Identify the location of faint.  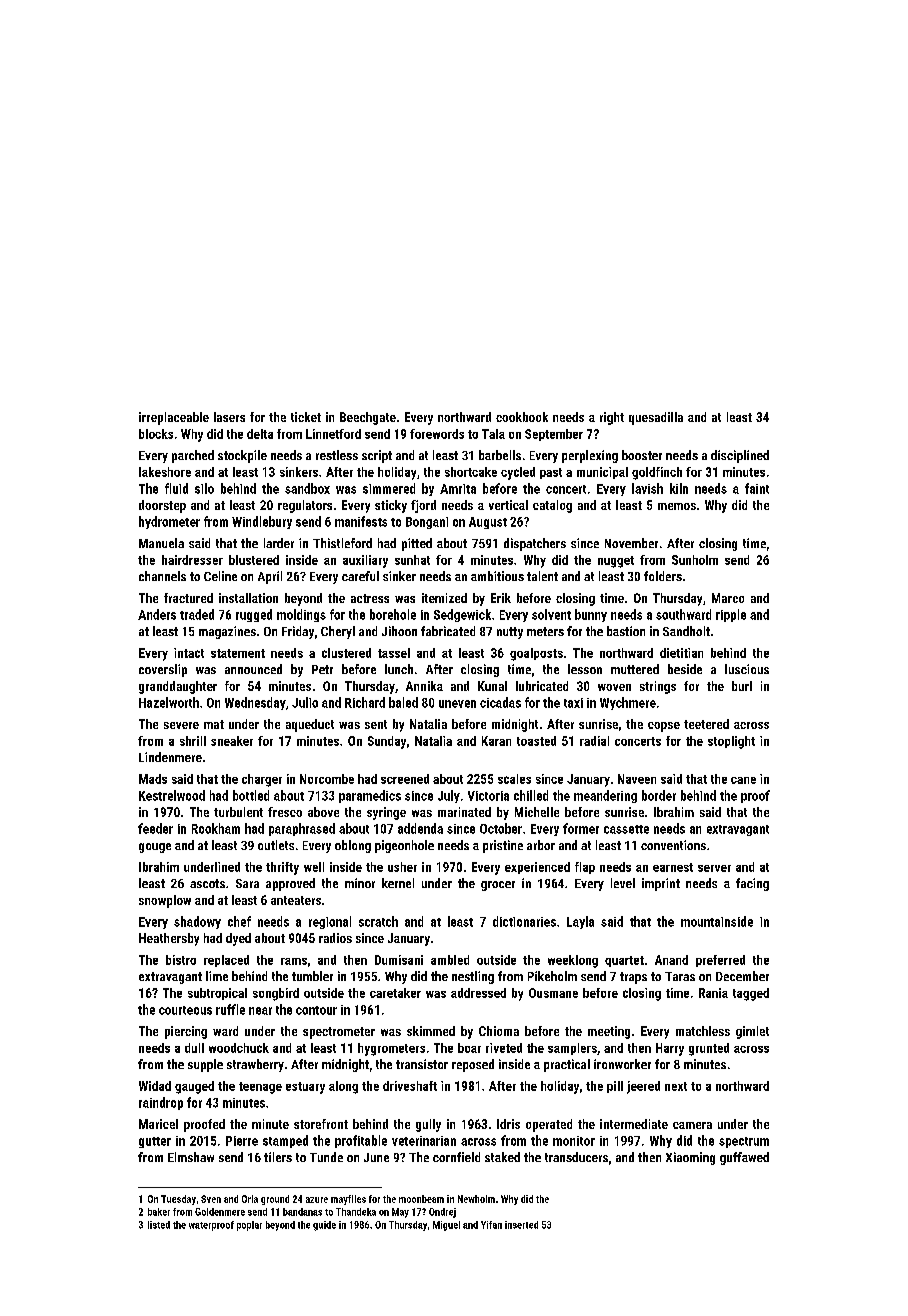
(757, 488).
